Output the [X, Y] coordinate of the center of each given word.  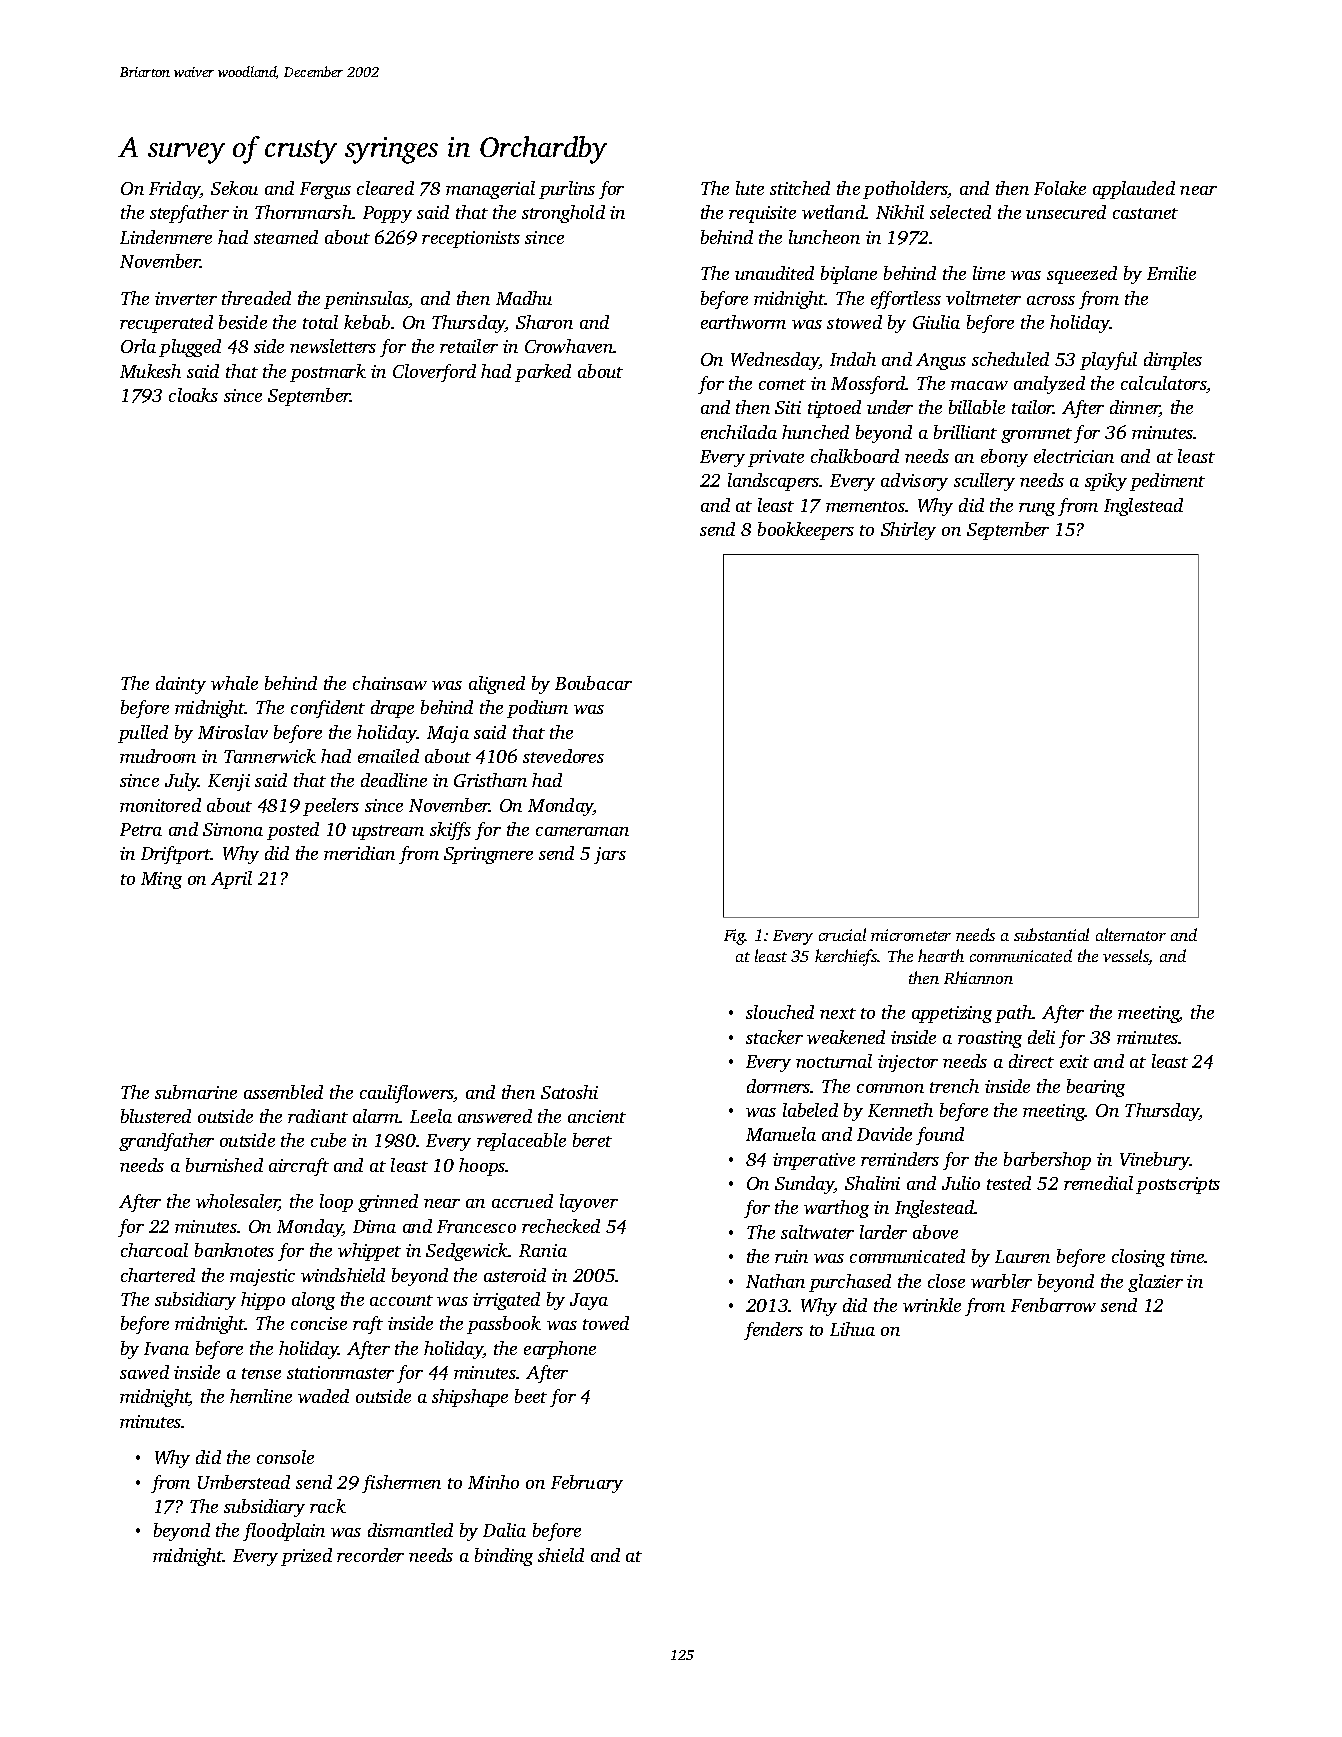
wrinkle [932, 1305]
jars [610, 855]
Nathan [775, 1281]
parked [543, 373]
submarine [196, 1092]
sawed [144, 1372]
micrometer [911, 935]
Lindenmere [166, 237]
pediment [1167, 482]
